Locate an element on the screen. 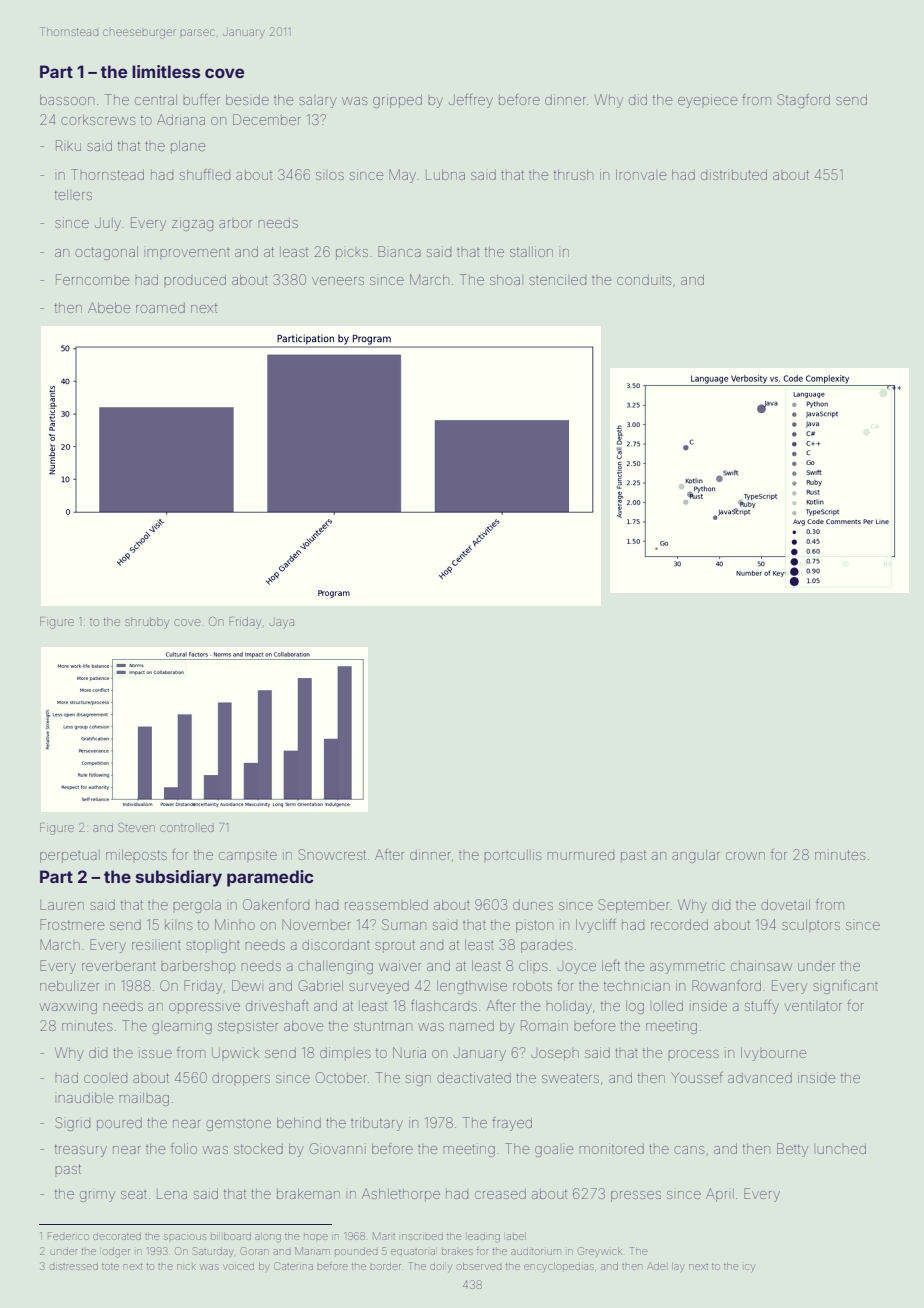 This screenshot has width=924, height=1308. veneers is located at coordinates (338, 281).
